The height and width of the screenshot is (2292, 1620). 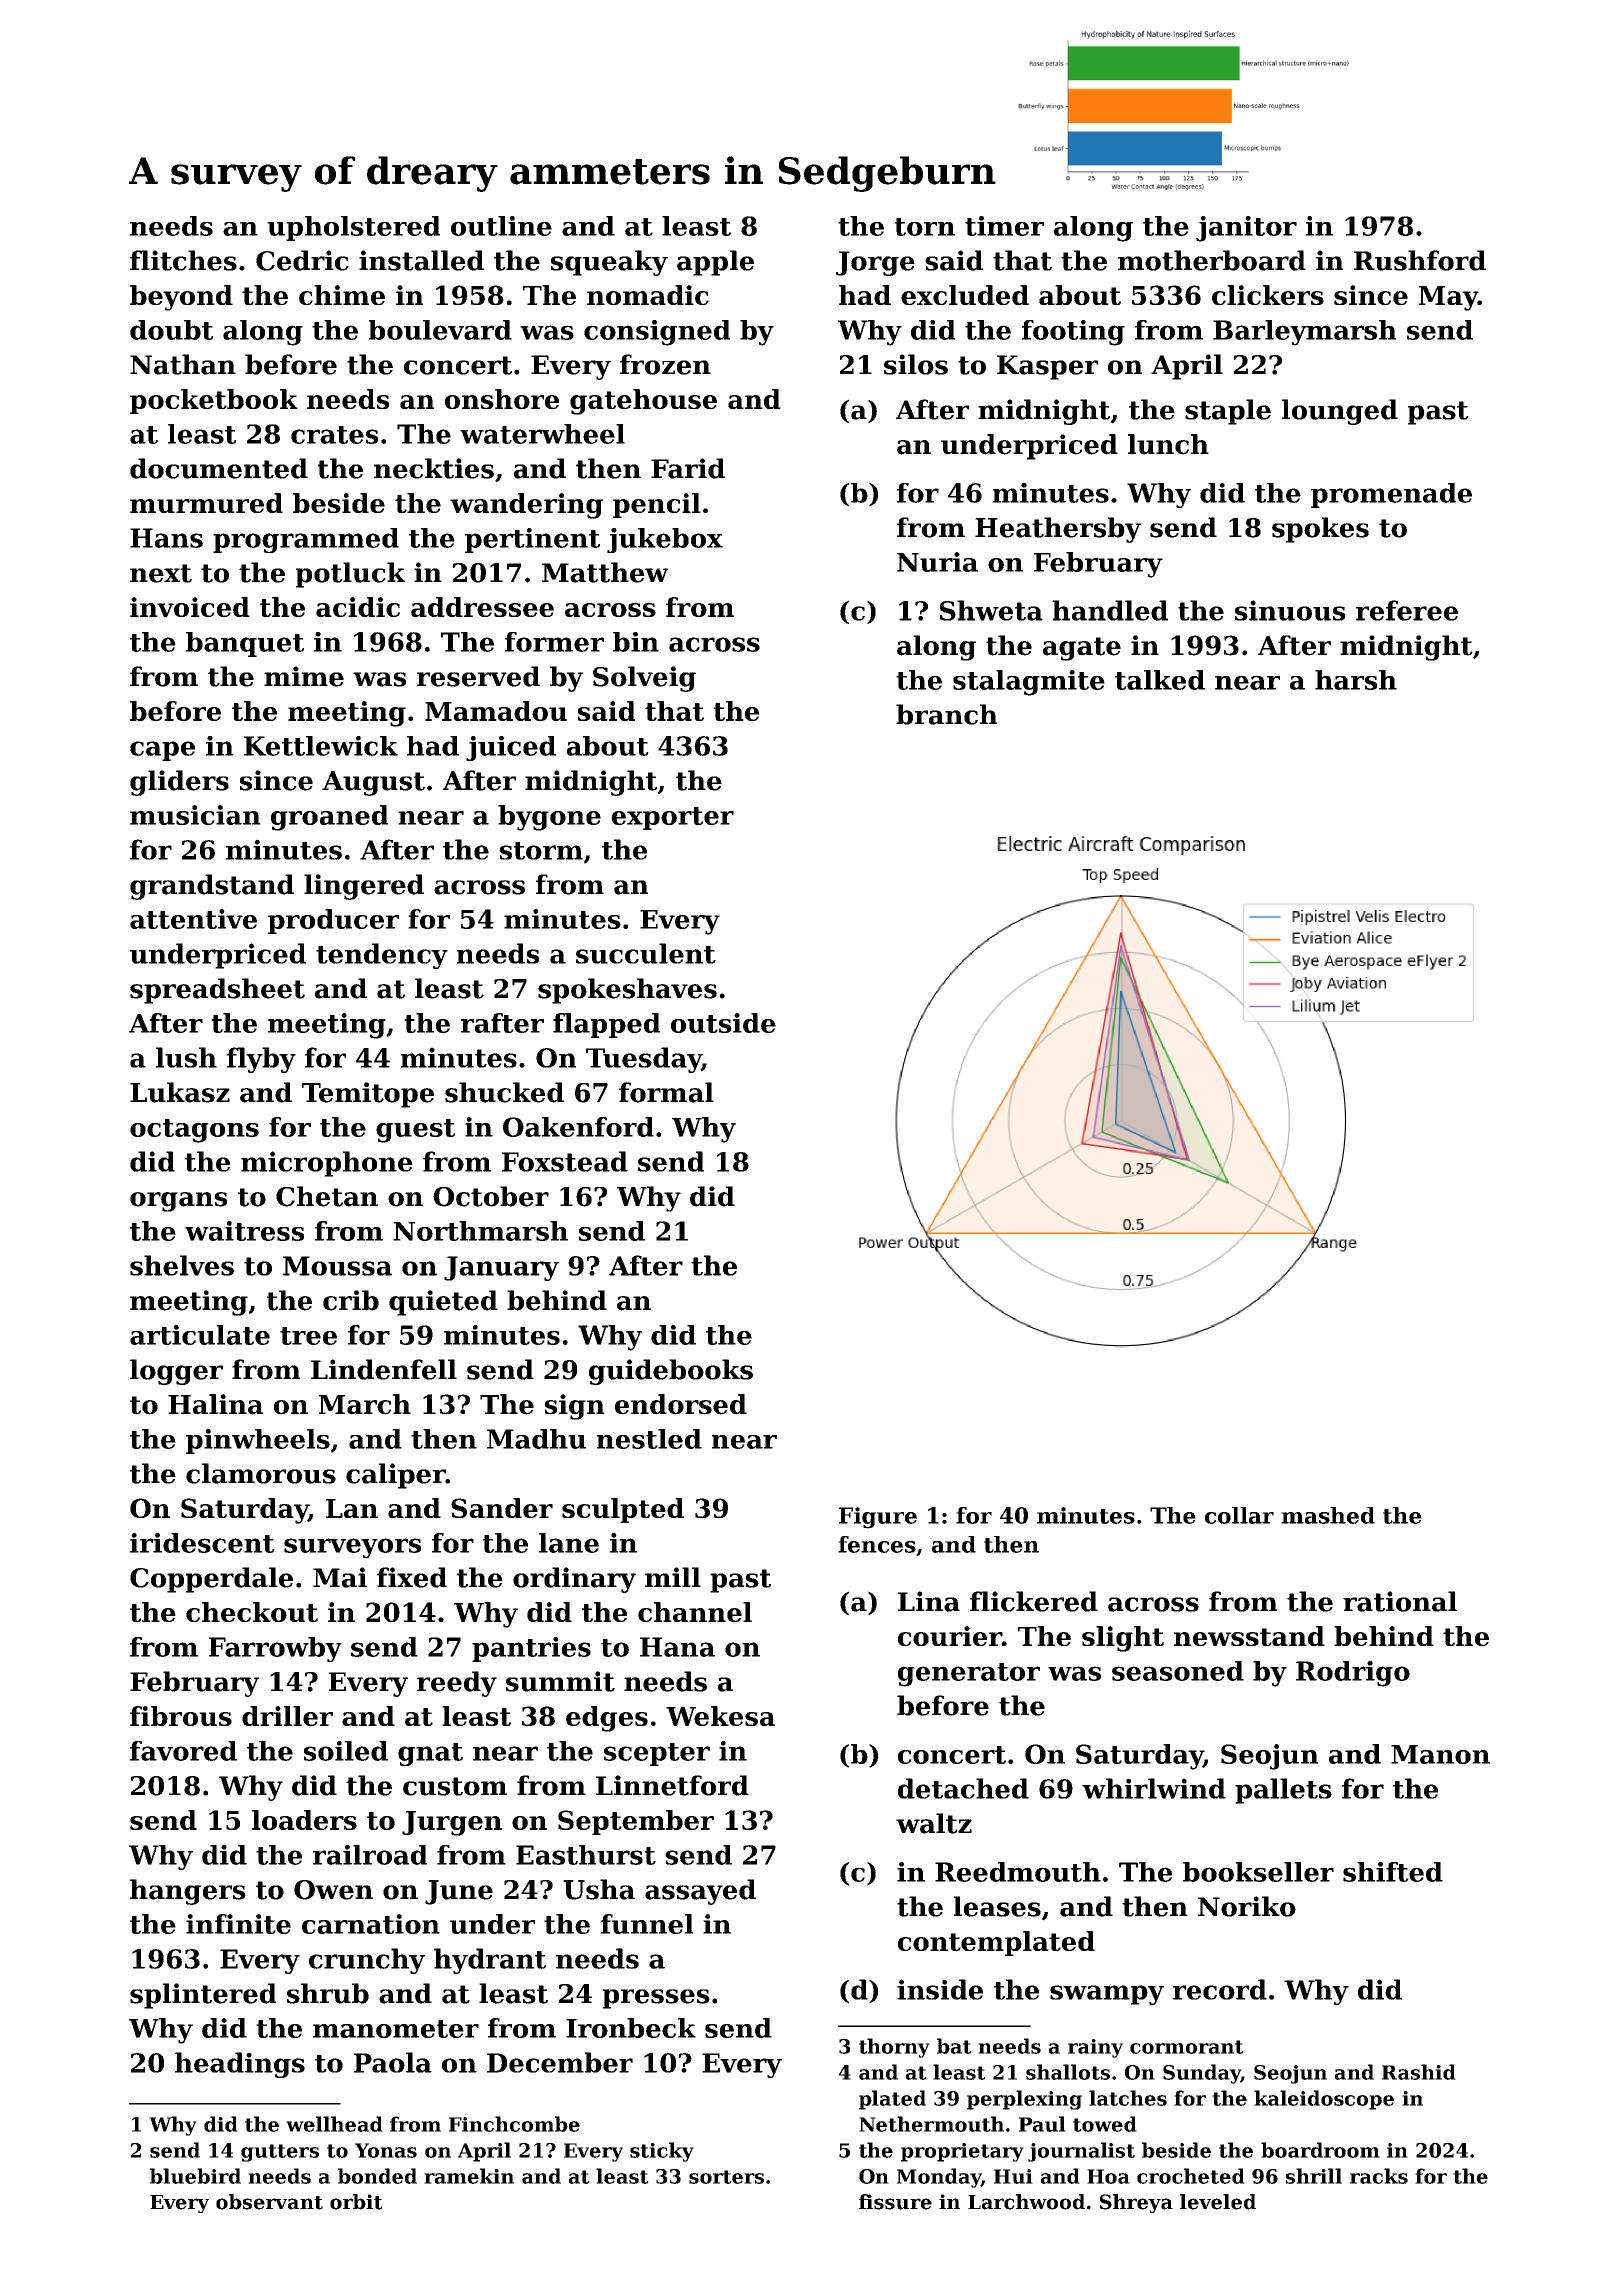 What do you see at coordinates (364, 887) in the screenshot?
I see `lingered` at bounding box center [364, 887].
